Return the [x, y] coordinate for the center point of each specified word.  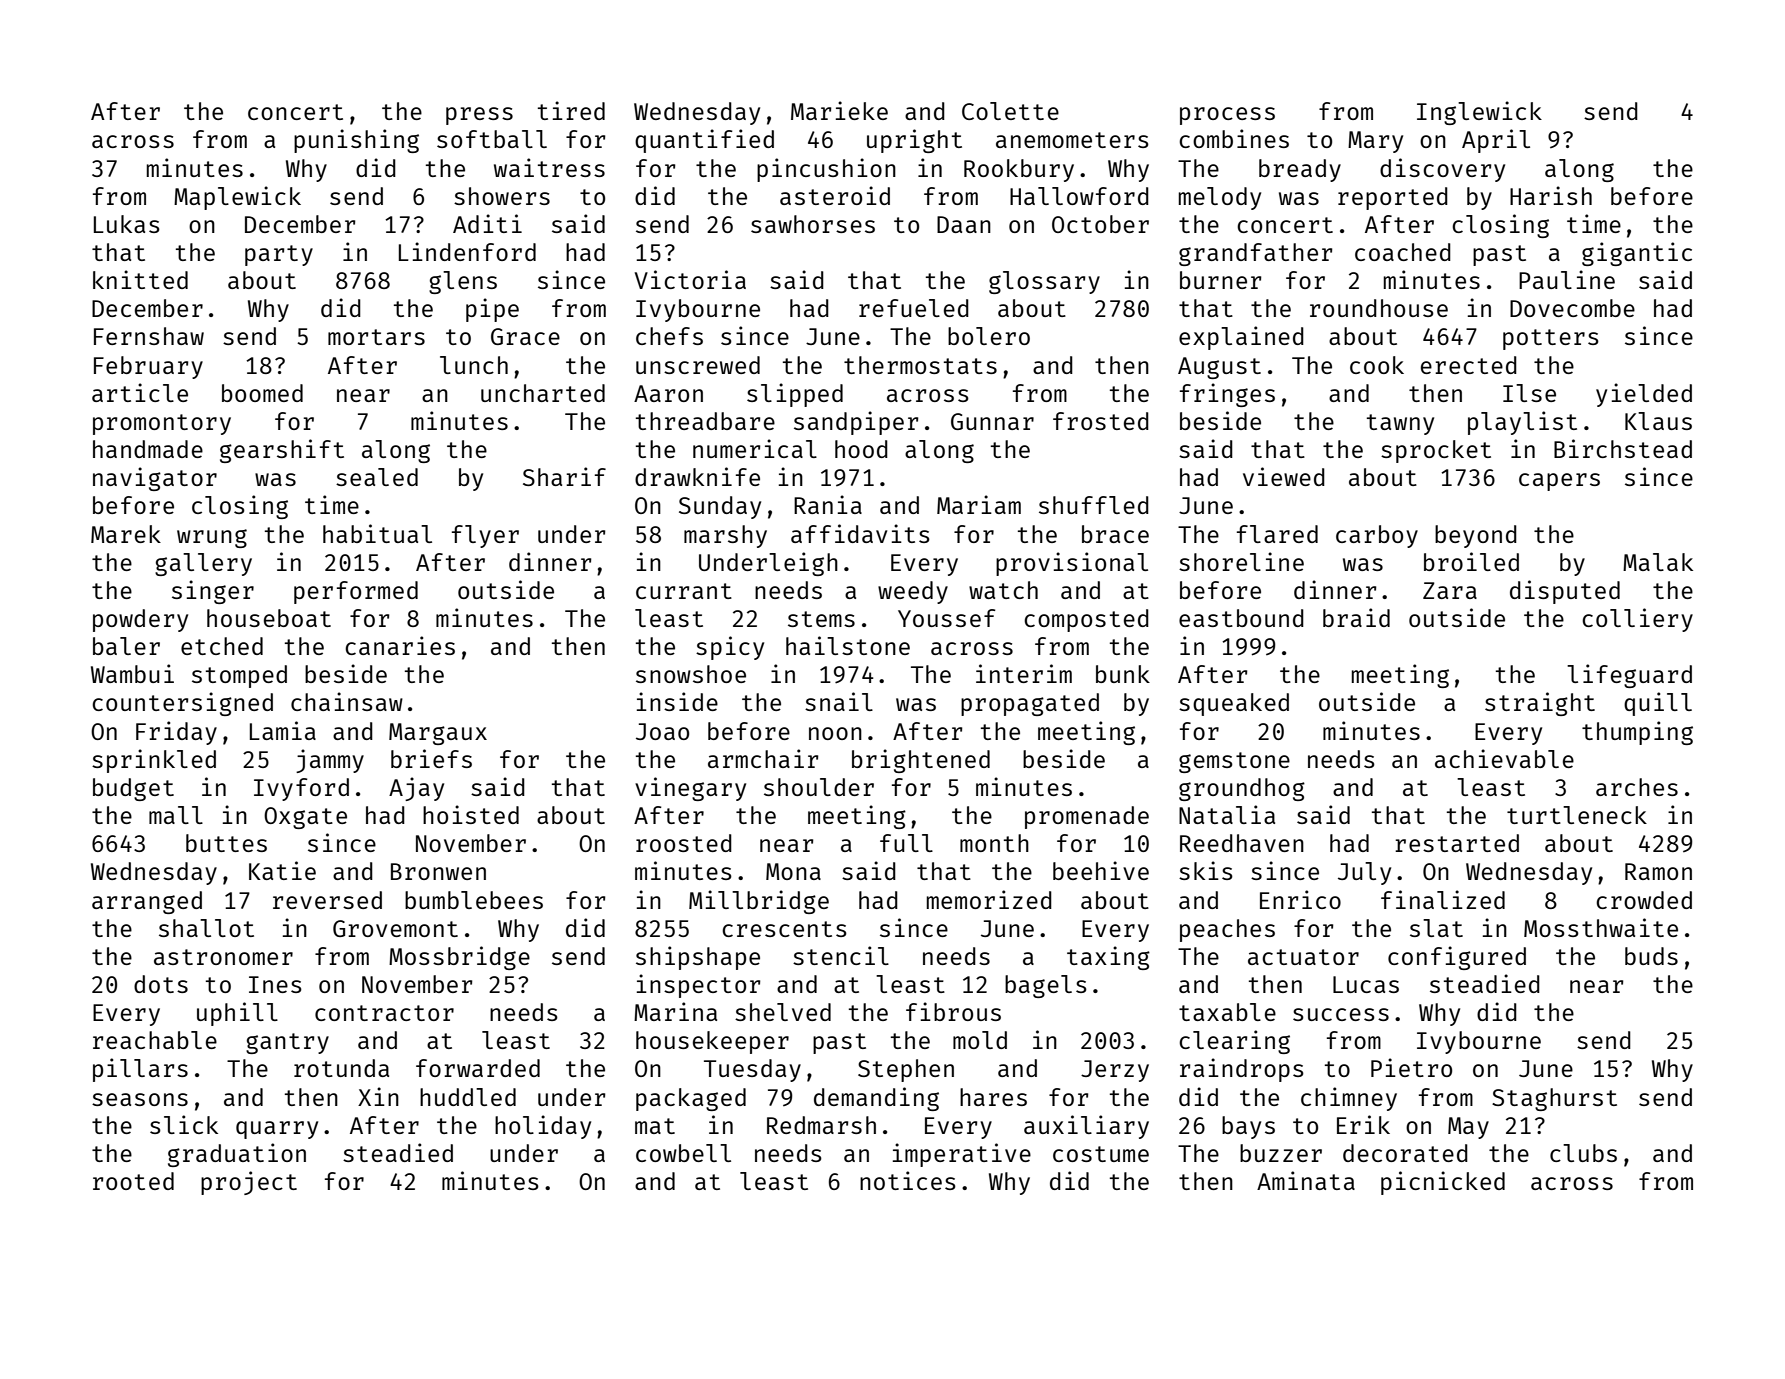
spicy [730, 648]
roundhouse [1379, 308]
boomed [262, 393]
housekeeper [712, 1042]
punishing [356, 141]
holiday [543, 1127]
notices [908, 1180]
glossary [1044, 282]
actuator [1303, 957]
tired [571, 110]
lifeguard [1629, 676]
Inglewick [1479, 113]
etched [222, 646]
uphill [237, 1014]
